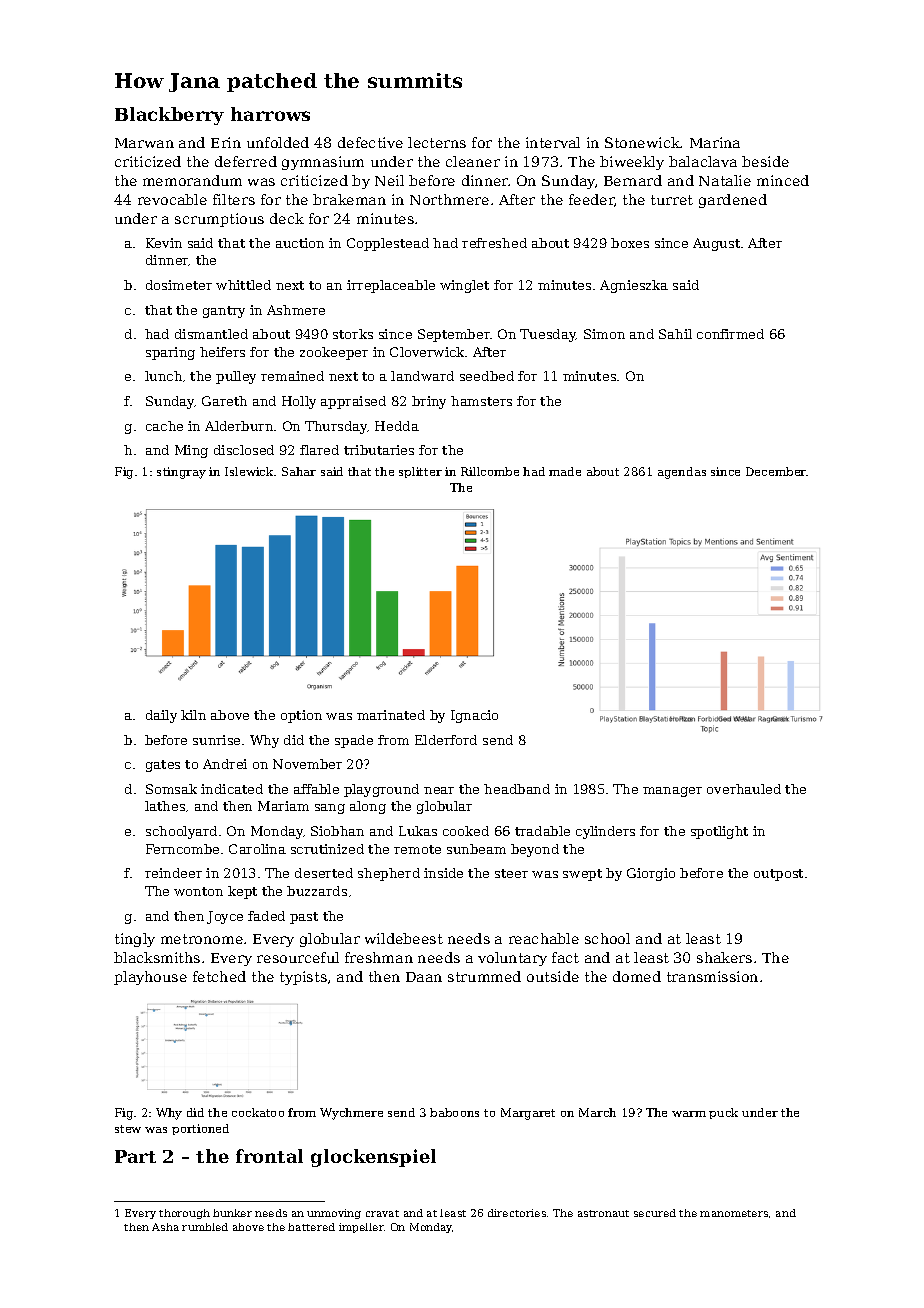 The image size is (924, 1308). I want to click on beside, so click(765, 161).
